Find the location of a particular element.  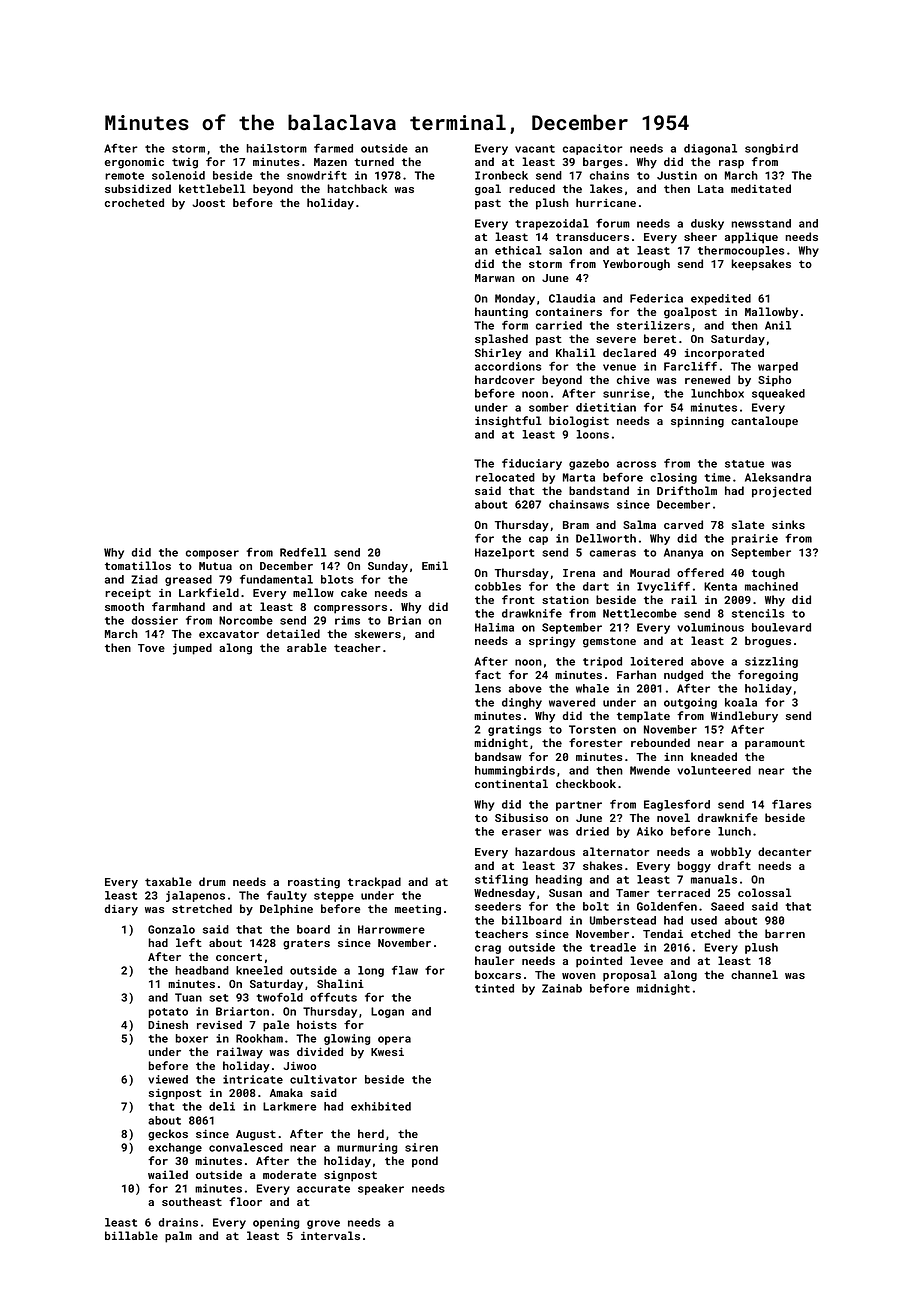

wailed is located at coordinates (168, 1174).
